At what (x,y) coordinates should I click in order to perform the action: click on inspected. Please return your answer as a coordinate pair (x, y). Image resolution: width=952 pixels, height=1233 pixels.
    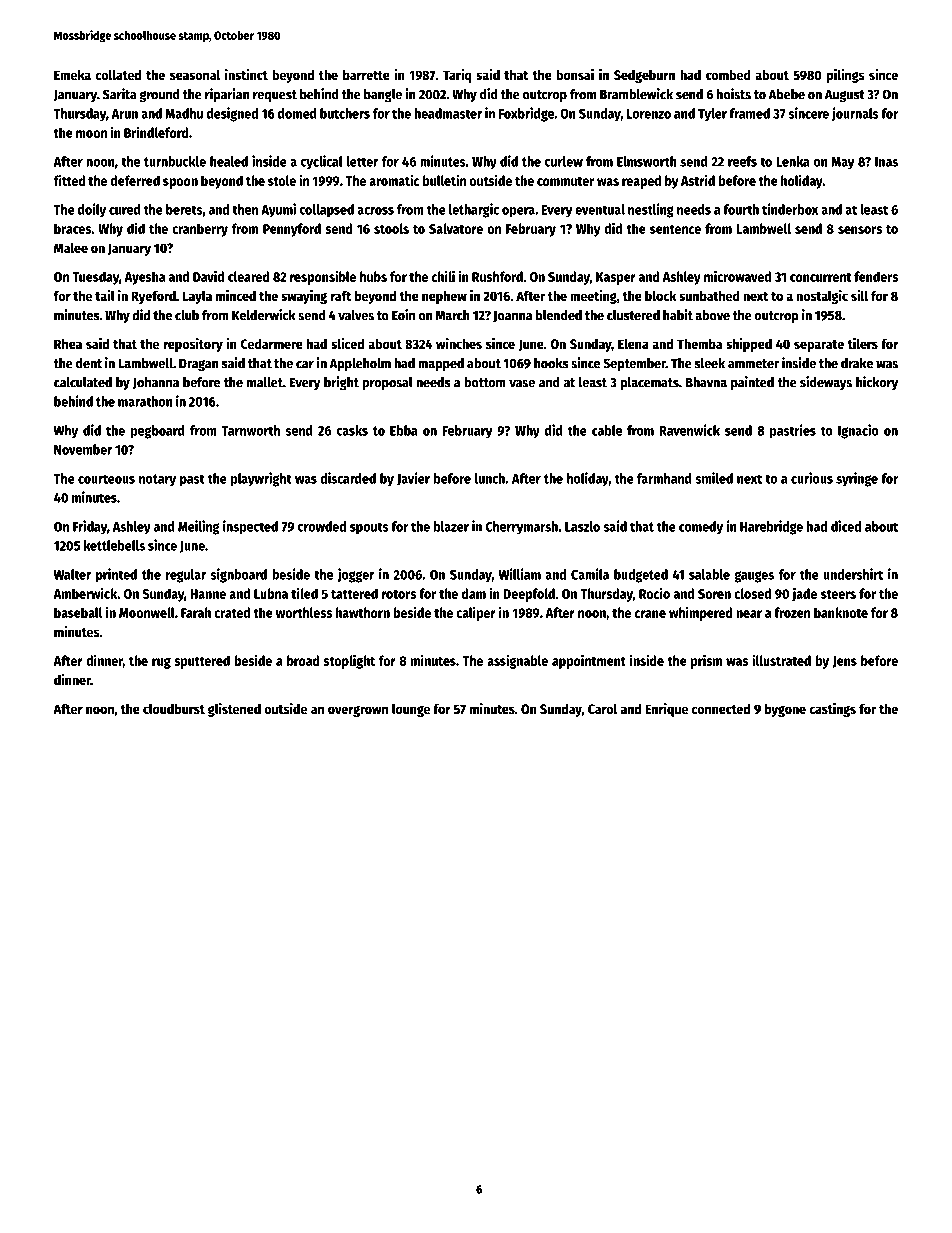
    Looking at the image, I should click on (250, 527).
